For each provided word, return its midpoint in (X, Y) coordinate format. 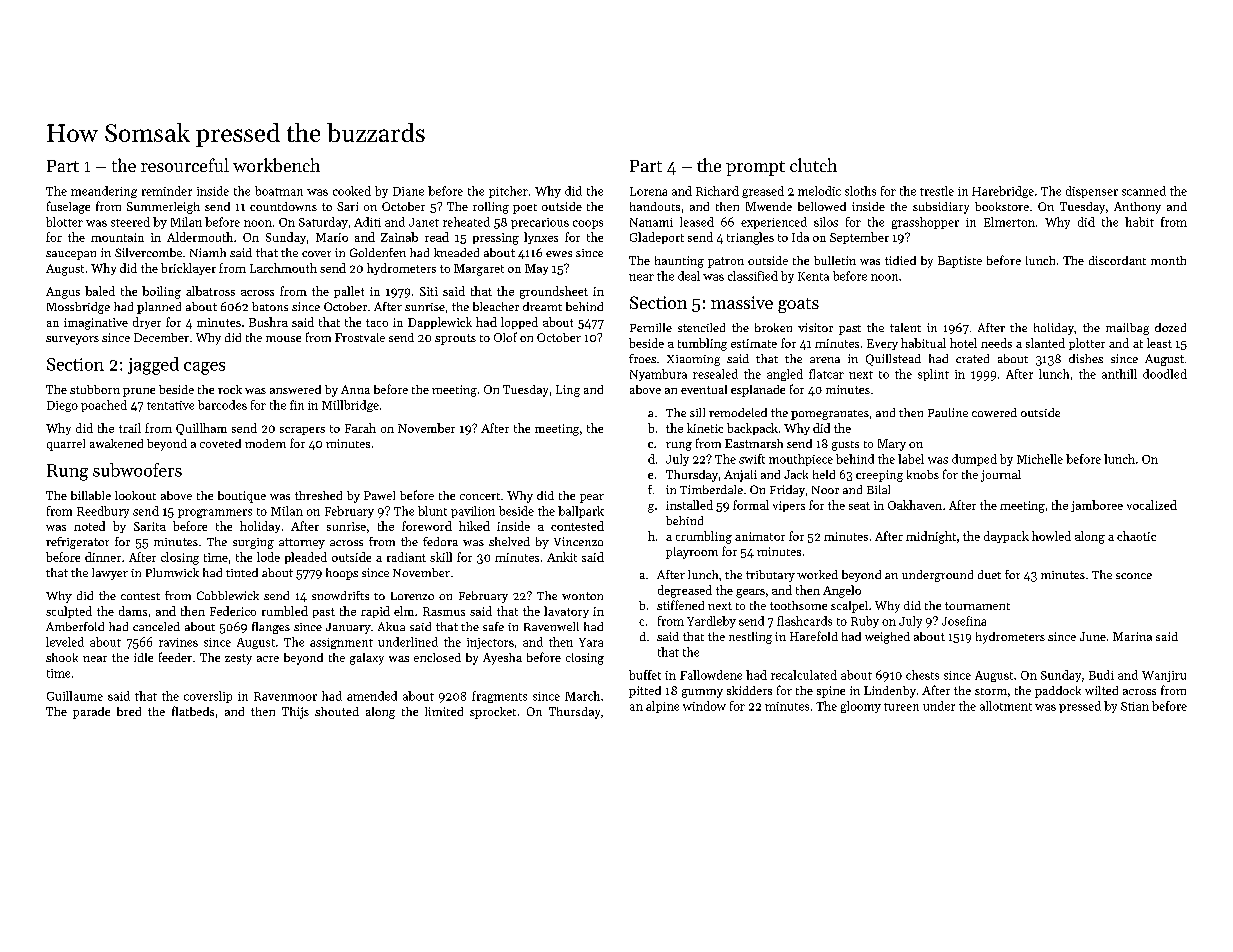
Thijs (295, 713)
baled (100, 291)
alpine (662, 707)
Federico (233, 611)
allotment (1006, 706)
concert (480, 496)
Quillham (201, 429)
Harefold (814, 636)
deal (689, 276)
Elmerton (1009, 222)
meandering (104, 192)
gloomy (861, 707)
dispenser (1092, 192)
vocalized (1152, 505)
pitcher (508, 192)
